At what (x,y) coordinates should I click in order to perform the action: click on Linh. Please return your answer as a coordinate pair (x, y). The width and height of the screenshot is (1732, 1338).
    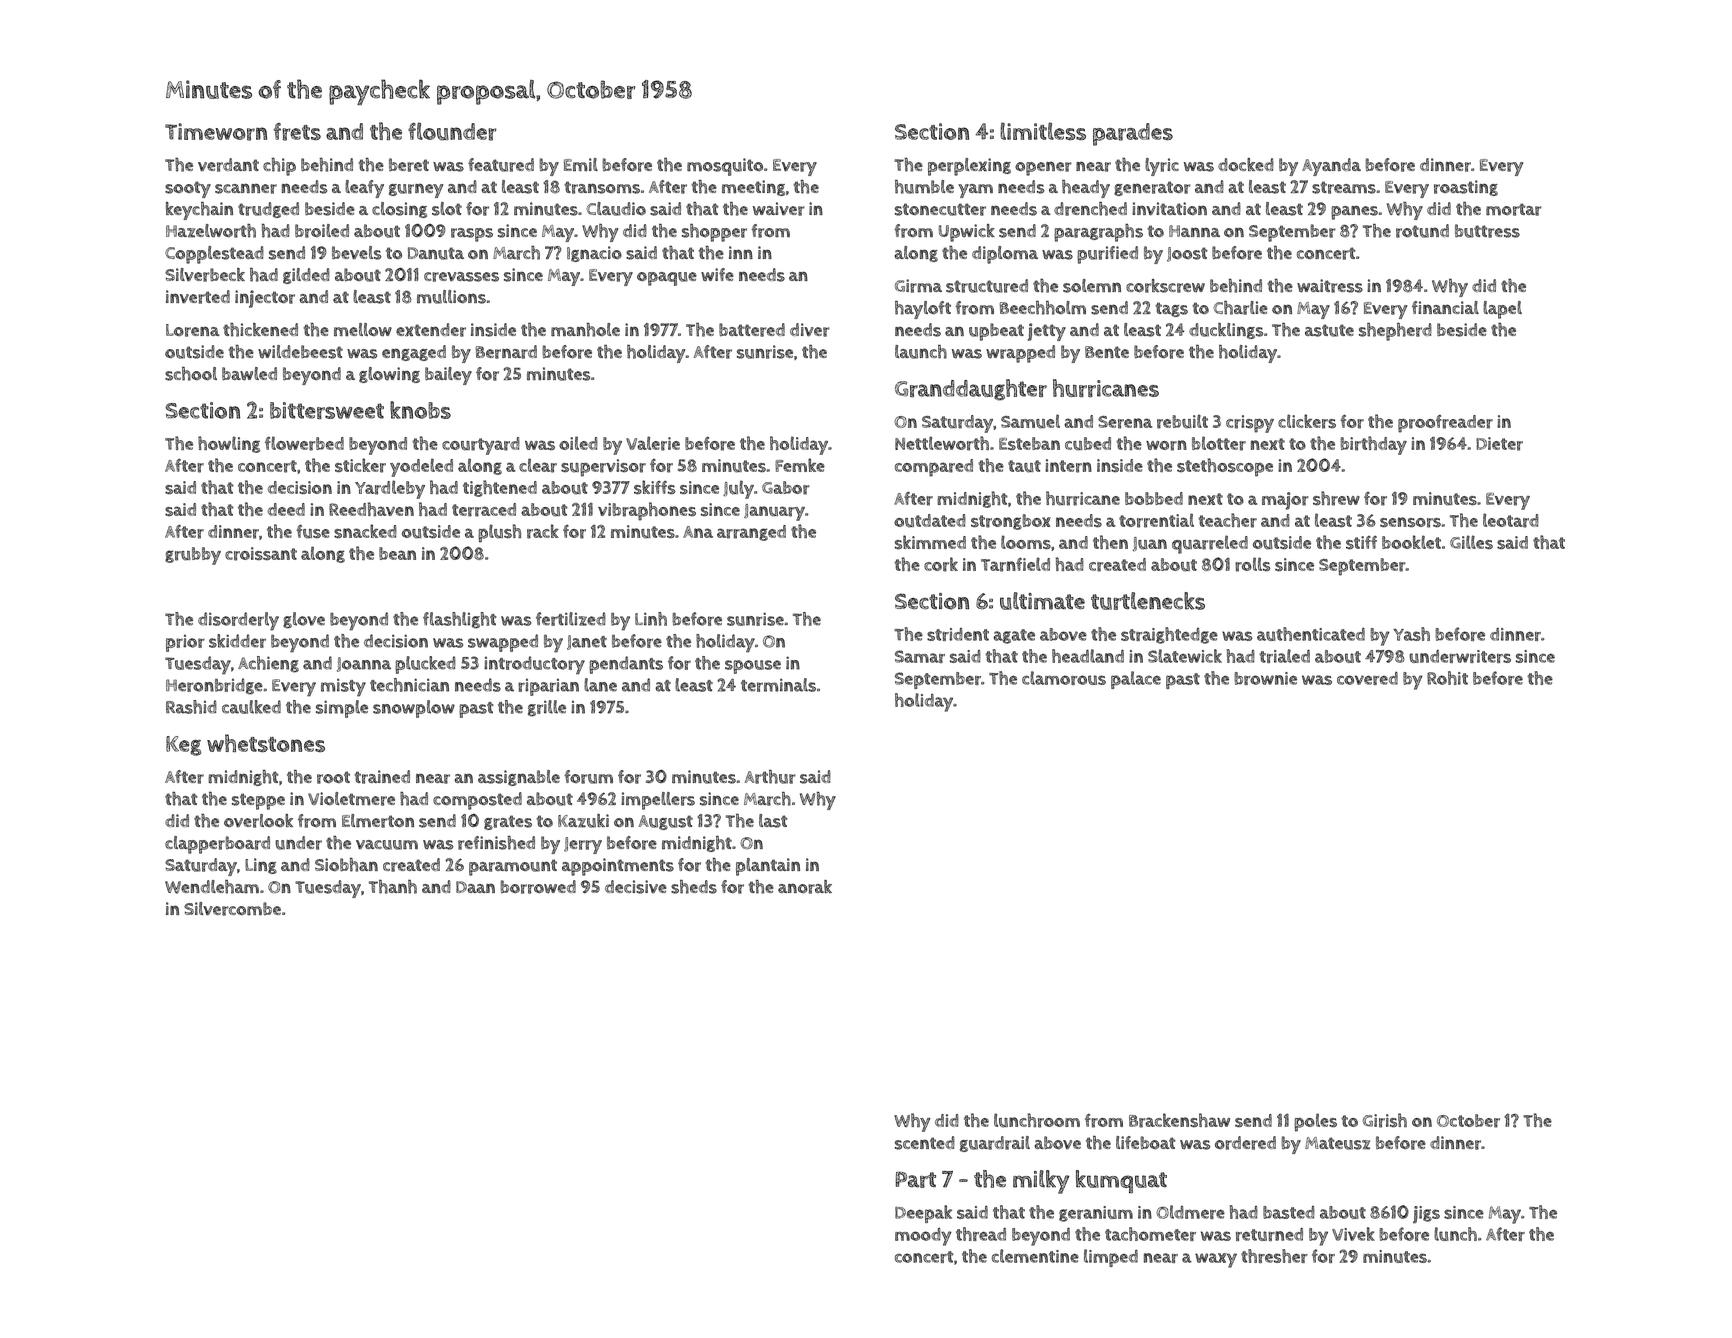
    Looking at the image, I should click on (651, 619).
